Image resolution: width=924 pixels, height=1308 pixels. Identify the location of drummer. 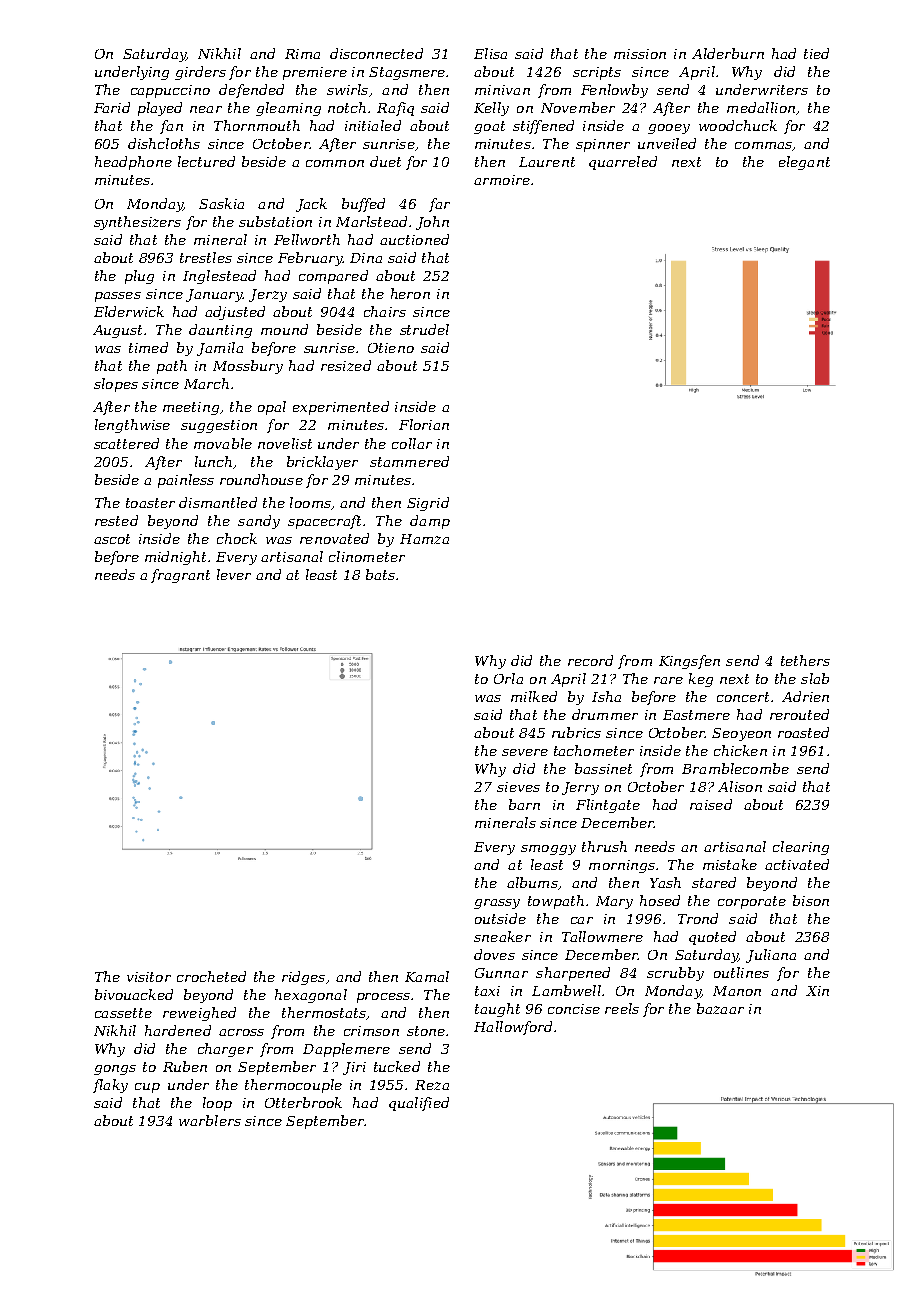
(605, 714).
